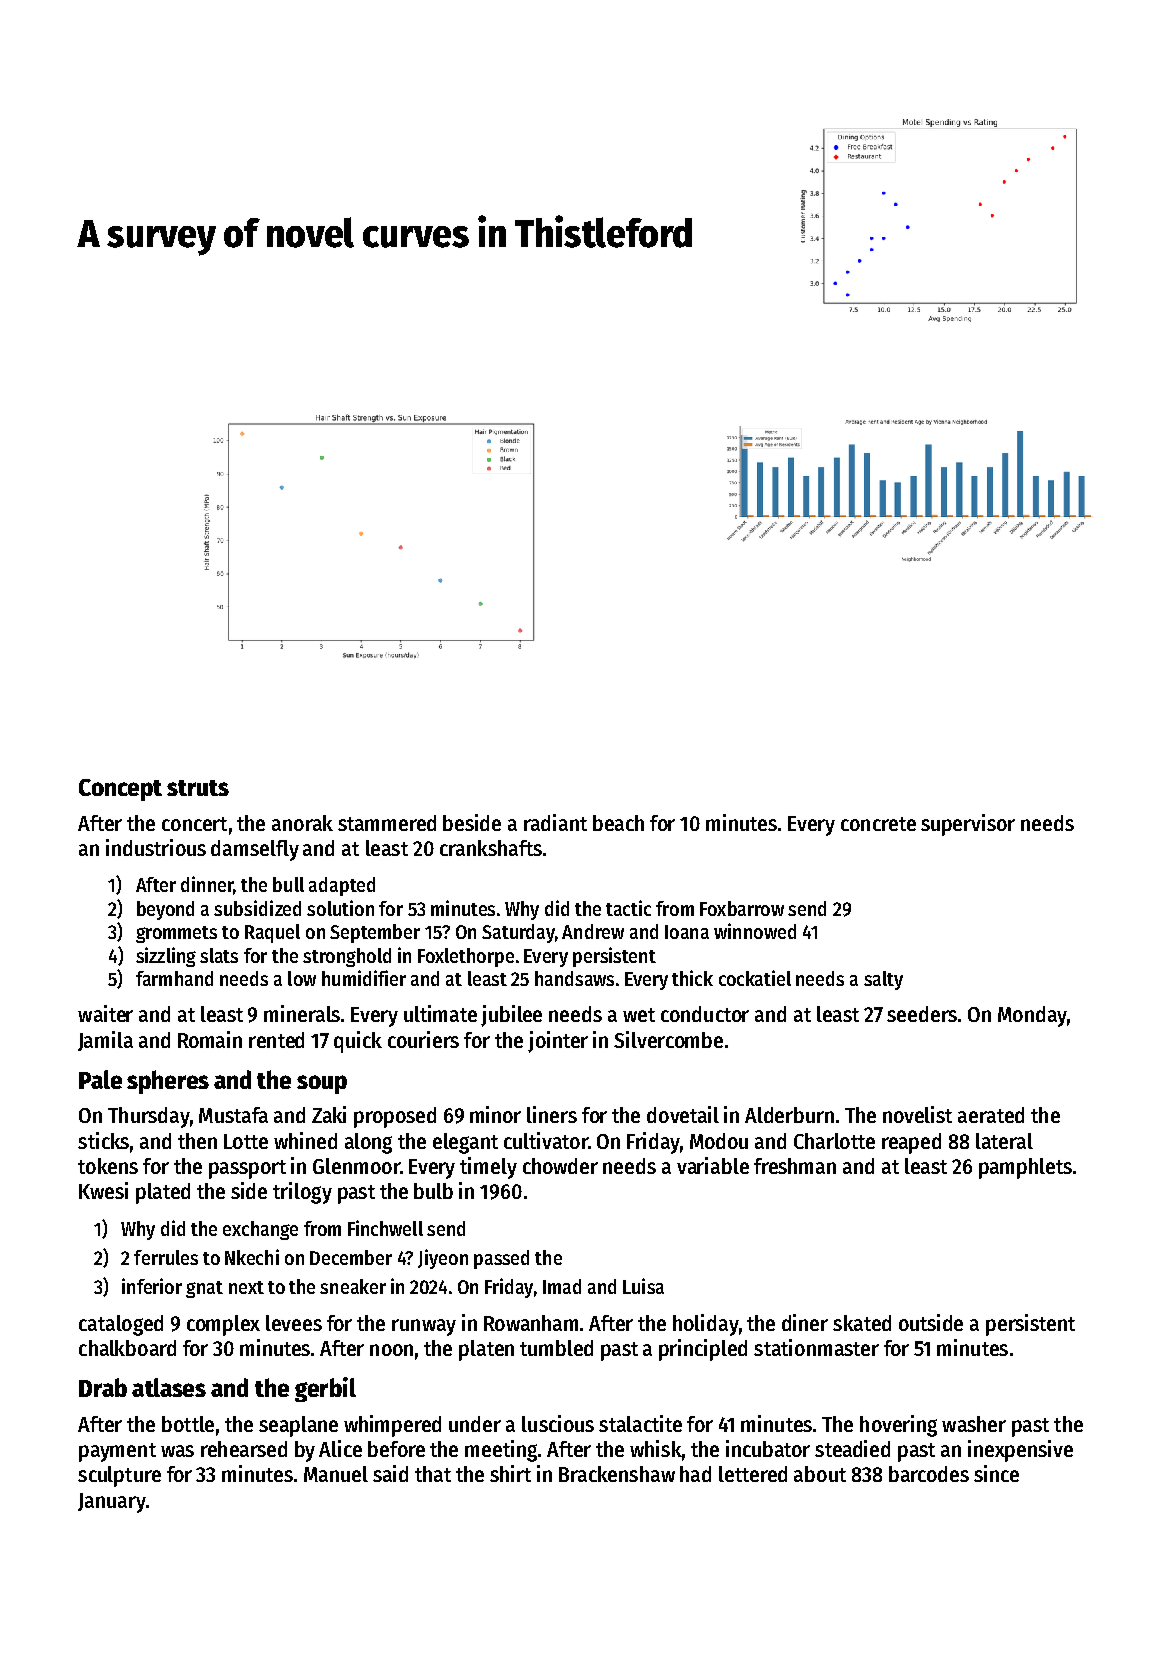 This screenshot has width=1165, height=1654. What do you see at coordinates (683, 1114) in the screenshot?
I see `dovetail` at bounding box center [683, 1114].
